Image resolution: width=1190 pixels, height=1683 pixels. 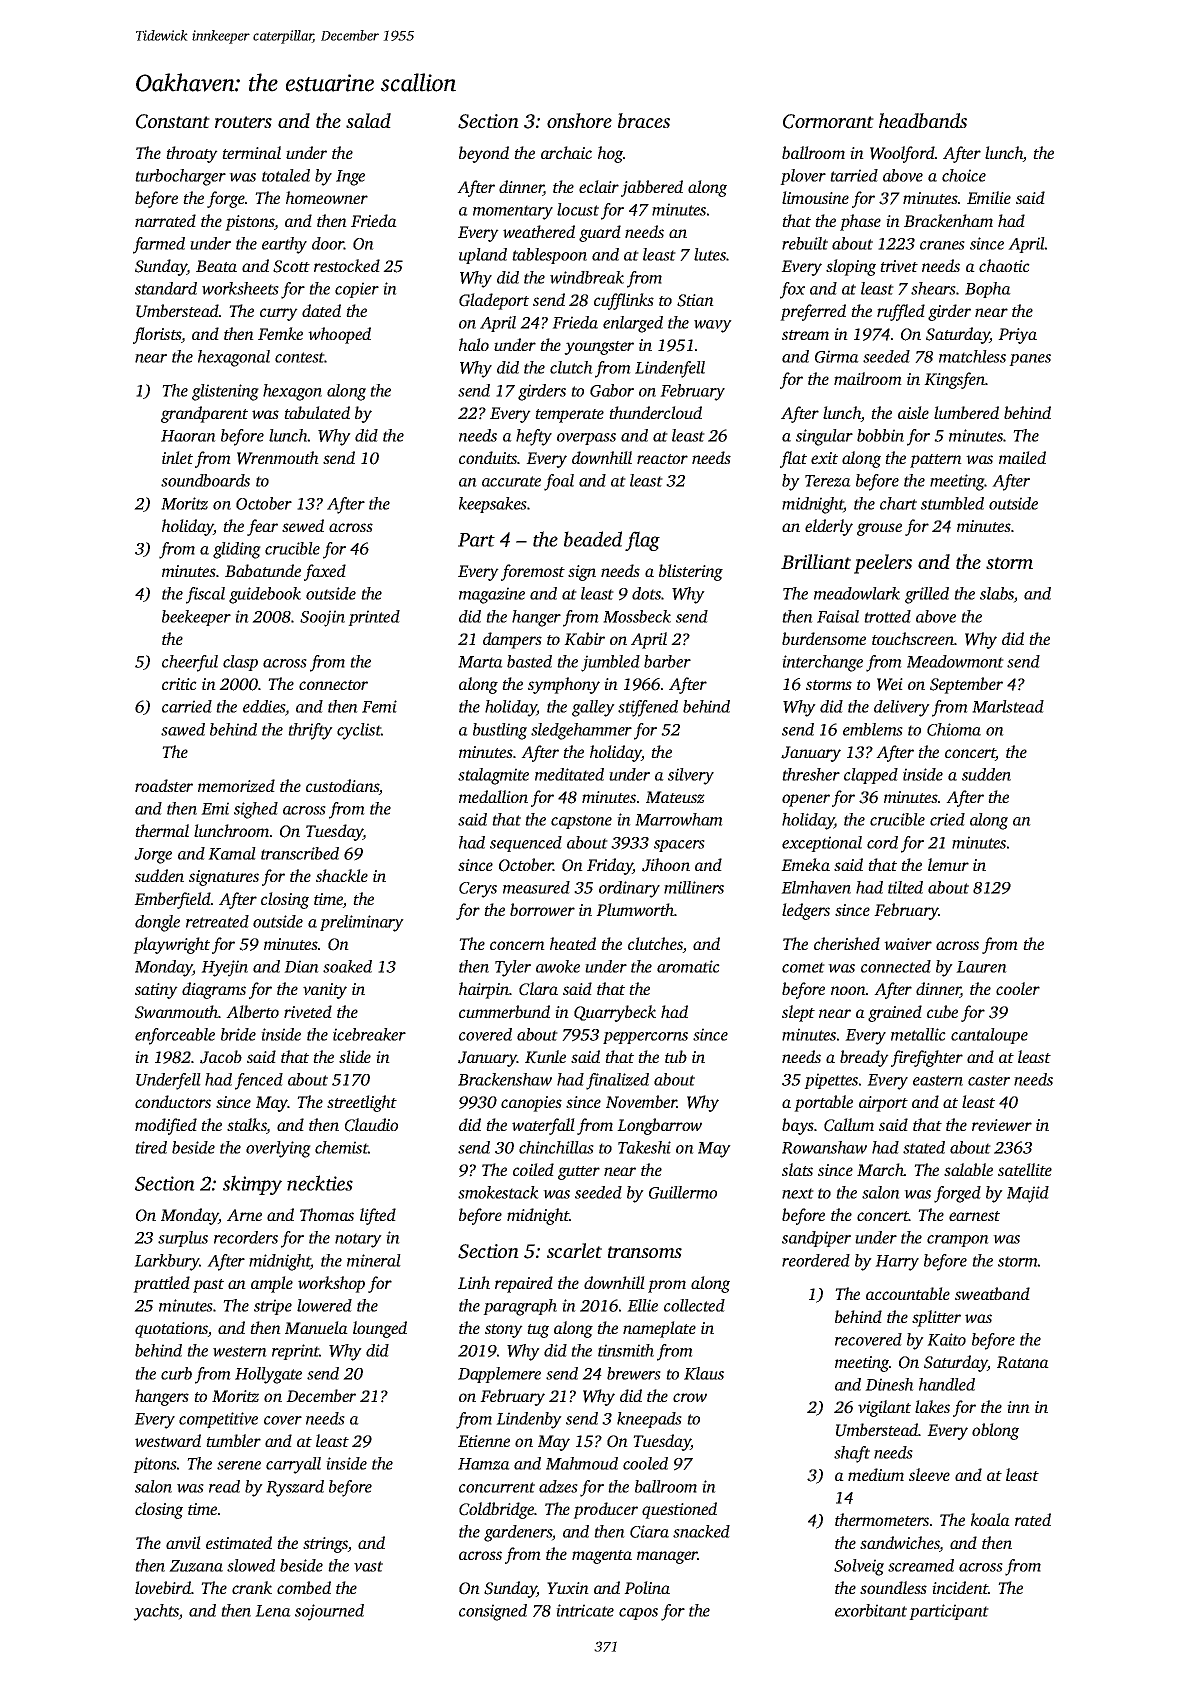 What do you see at coordinates (923, 120) in the screenshot?
I see `headbands` at bounding box center [923, 120].
